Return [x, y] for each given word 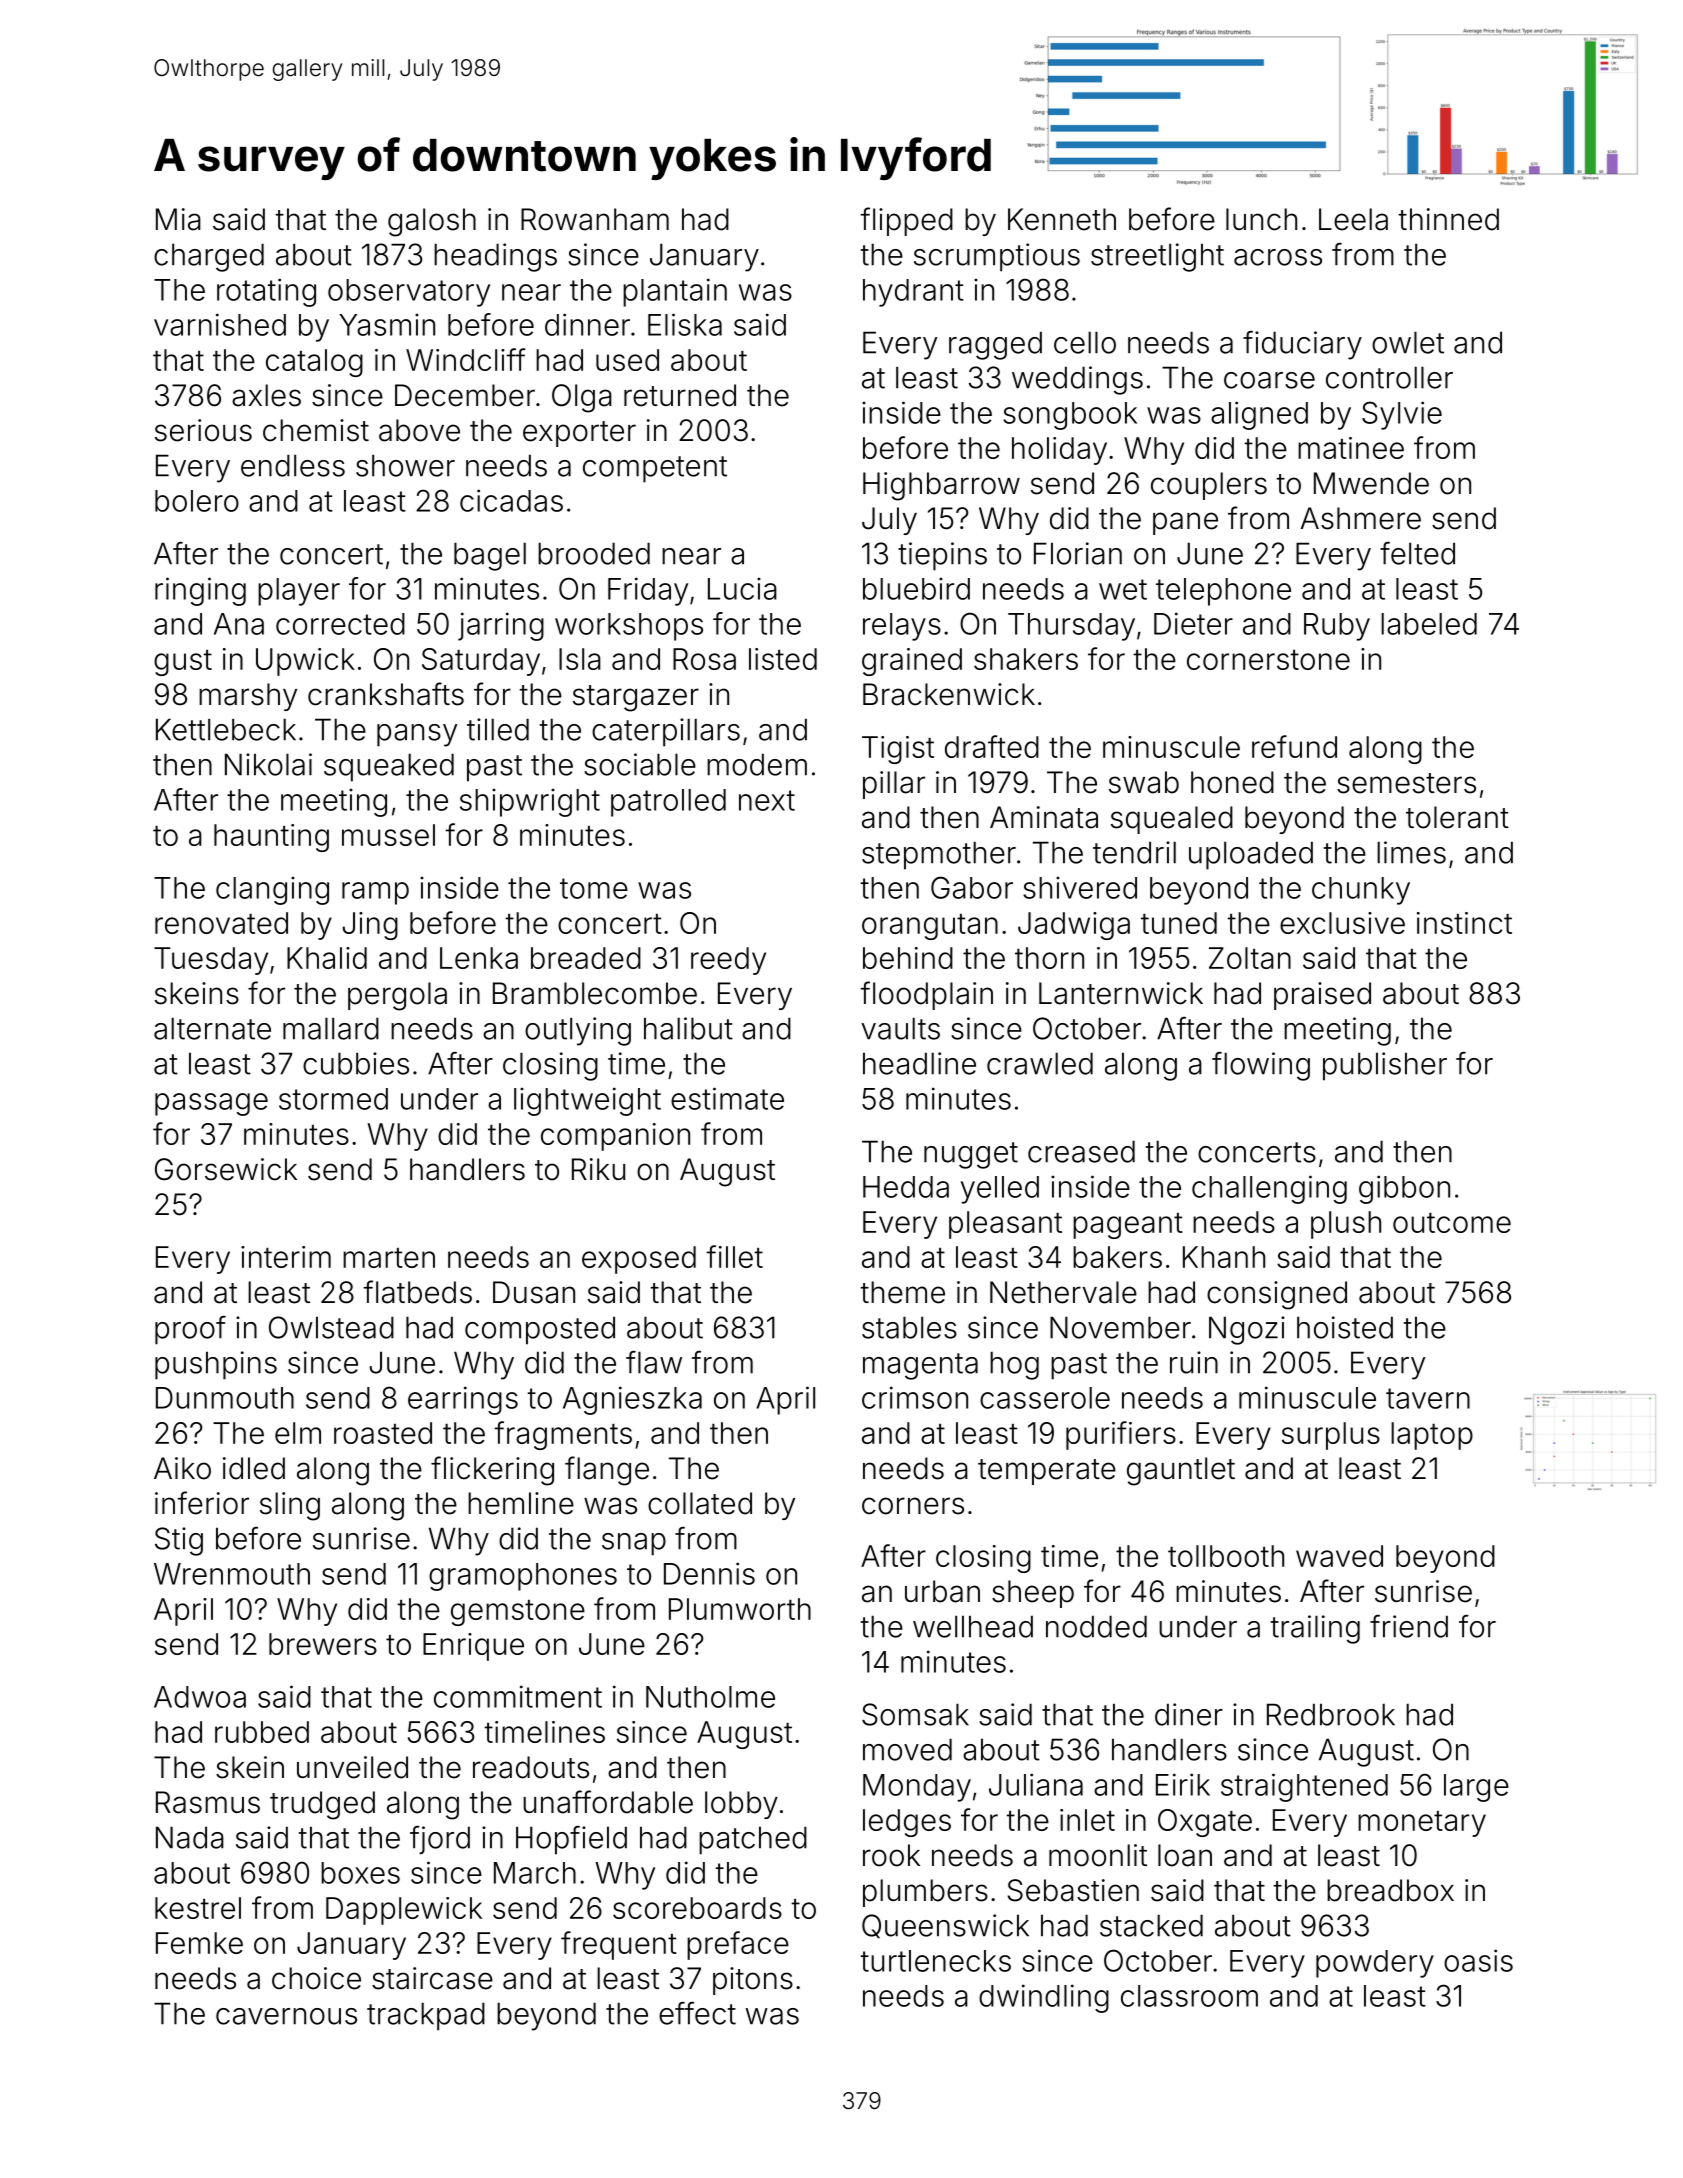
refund [1294, 746]
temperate [1047, 1472]
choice [316, 1978]
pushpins [216, 1365]
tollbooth [1226, 1556]
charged [209, 257]
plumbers [925, 1893]
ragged [995, 345]
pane [1185, 523]
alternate [212, 1028]
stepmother [939, 855]
